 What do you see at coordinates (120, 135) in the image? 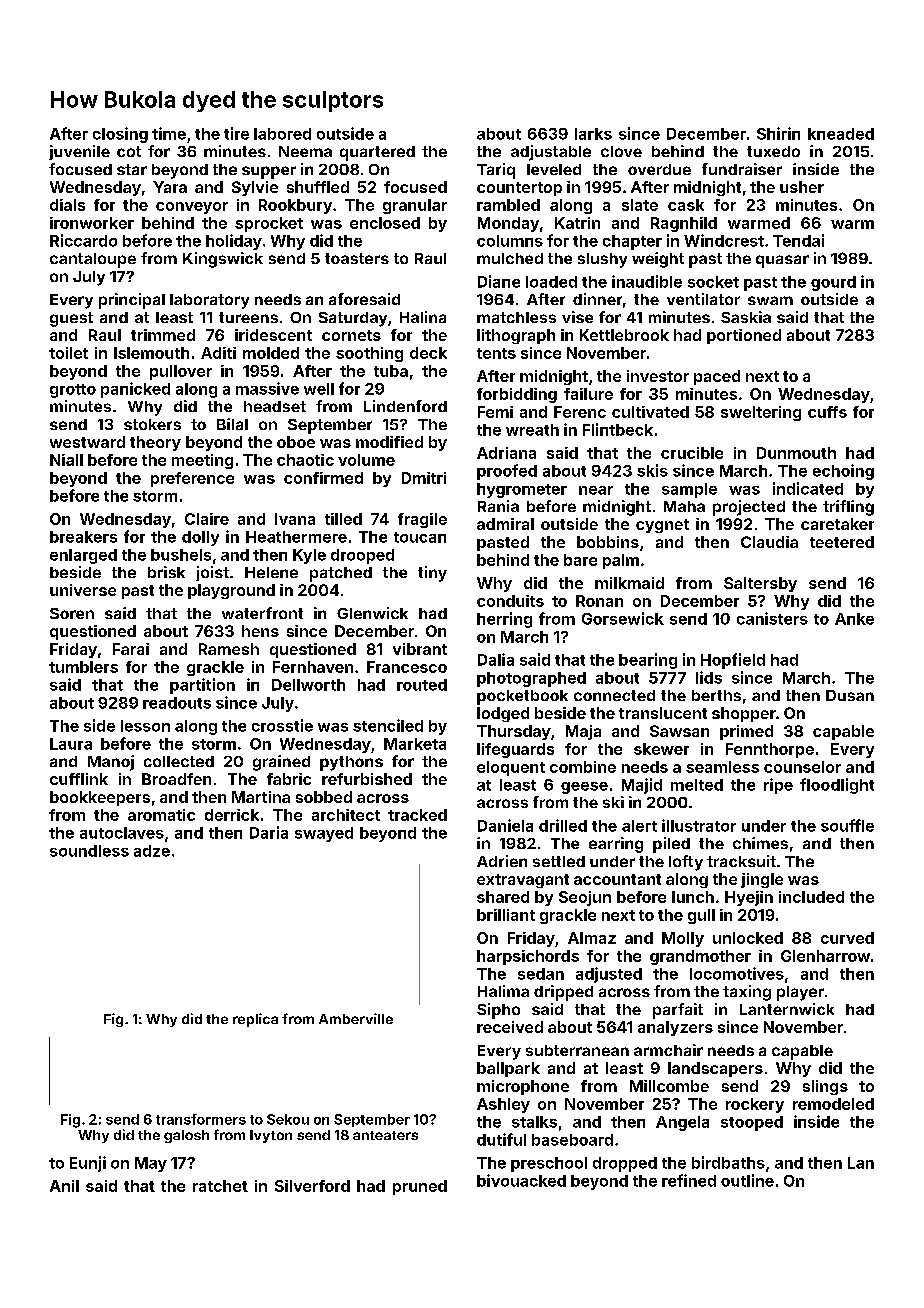
I see `closing` at bounding box center [120, 135].
